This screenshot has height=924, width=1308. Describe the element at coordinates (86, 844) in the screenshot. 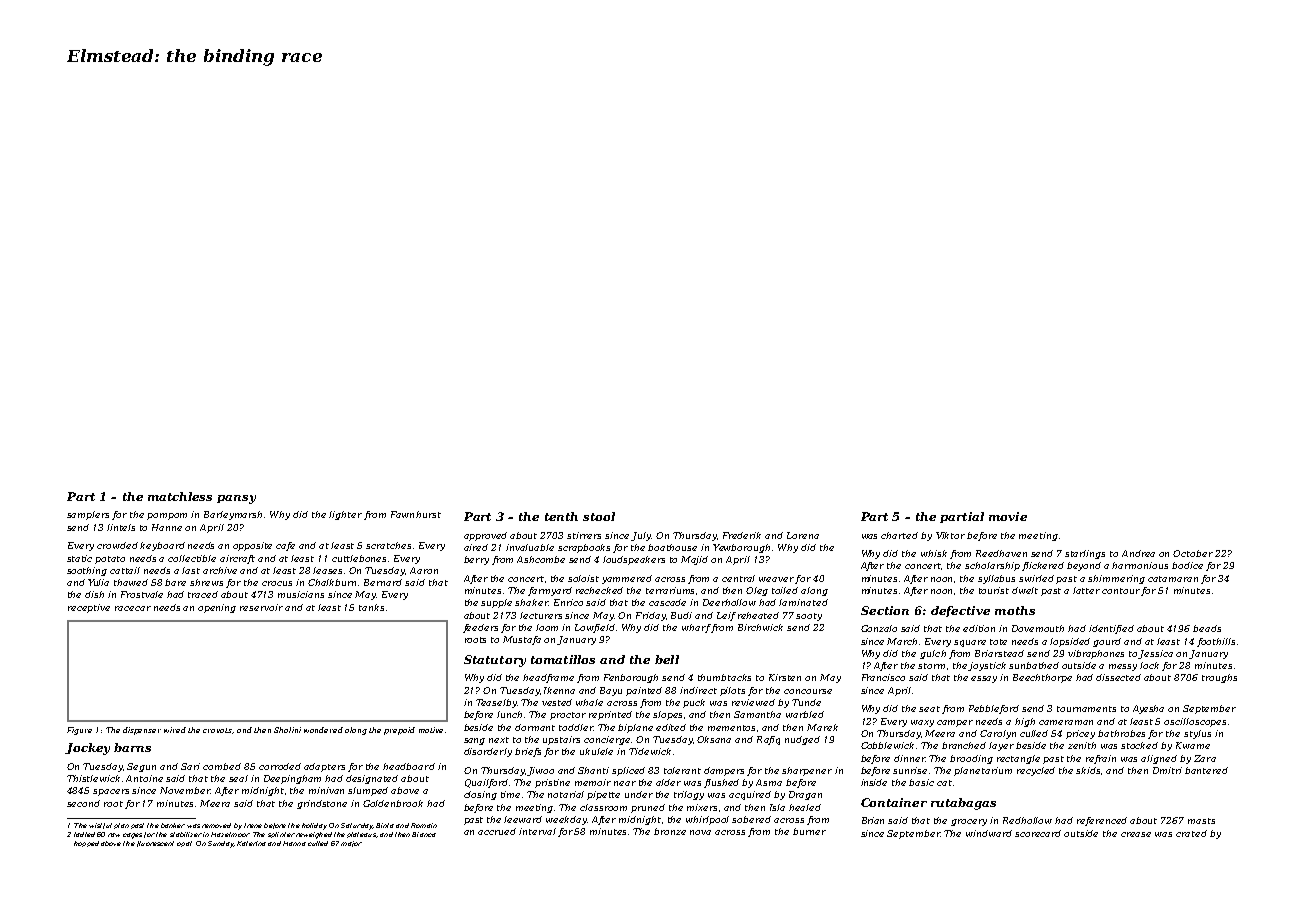

I see `hopped` at that location.
